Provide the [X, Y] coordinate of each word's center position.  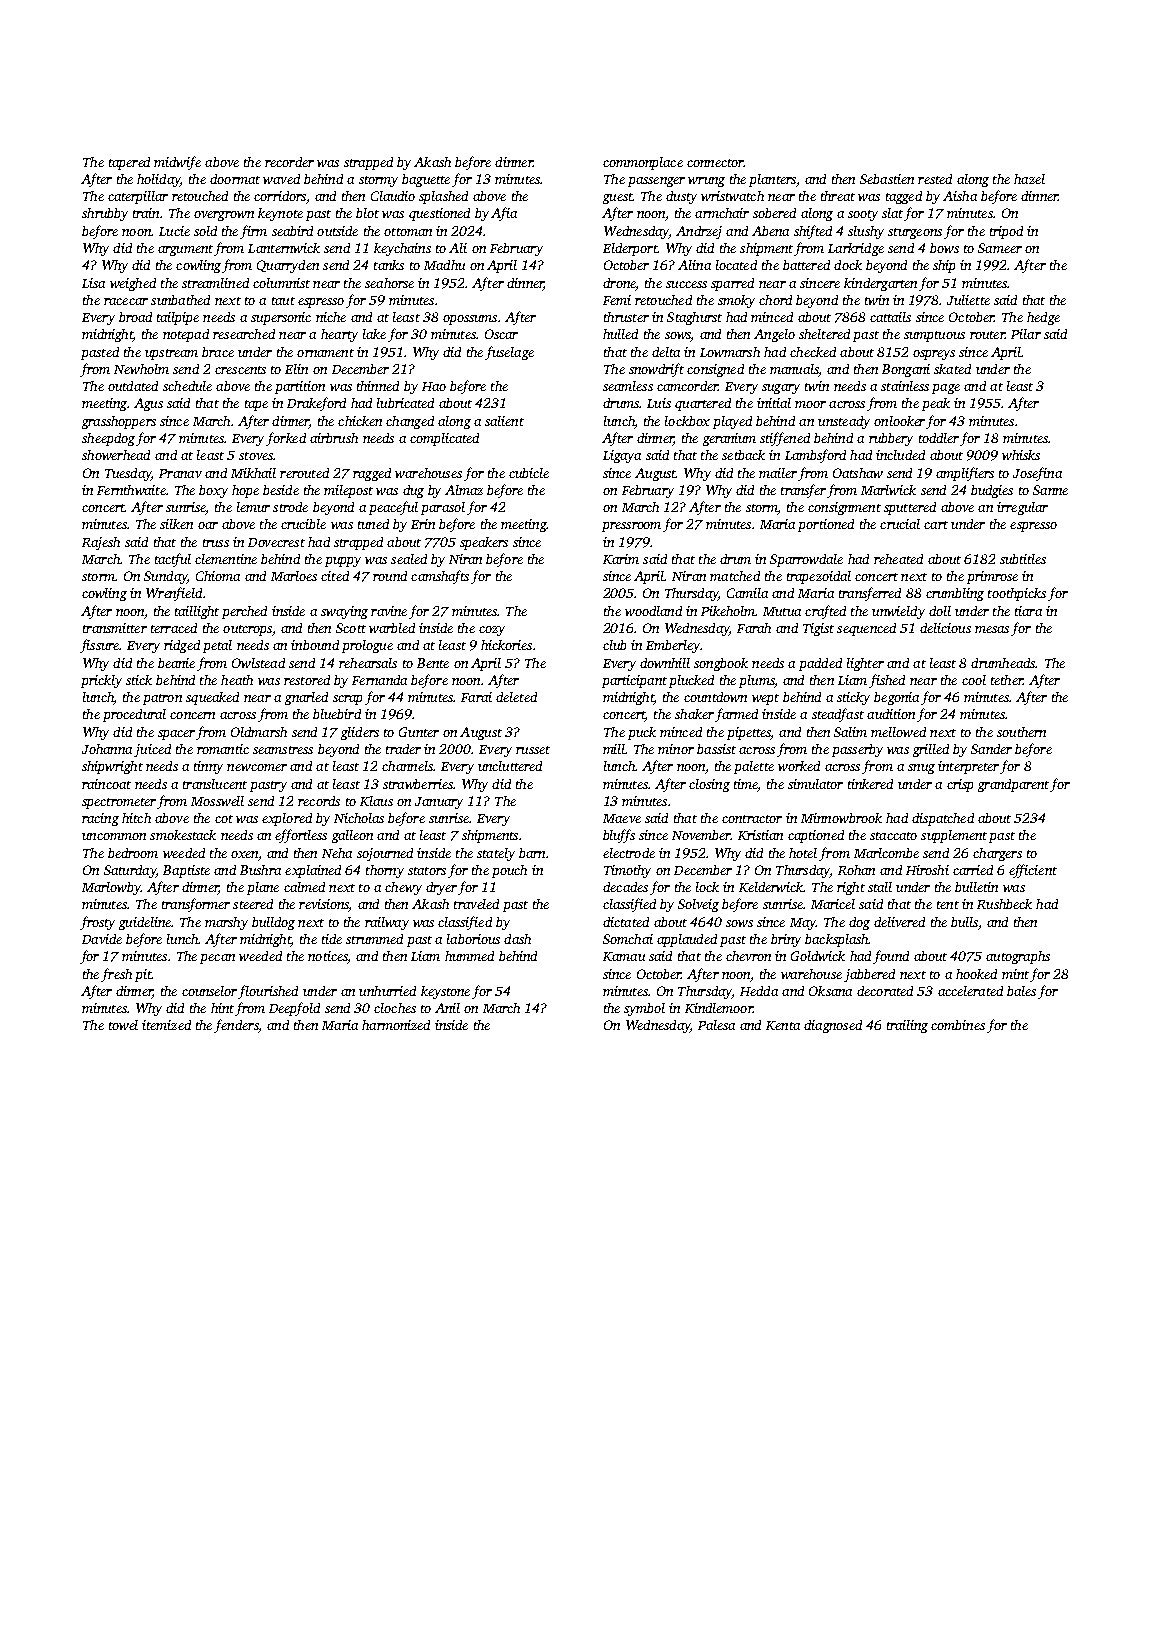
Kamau [624, 956]
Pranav [180, 473]
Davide [102, 939]
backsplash [837, 940]
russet [533, 750]
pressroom [631, 527]
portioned [826, 525]
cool [974, 680]
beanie [176, 663]
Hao [434, 386]
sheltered [824, 334]
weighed [133, 284]
